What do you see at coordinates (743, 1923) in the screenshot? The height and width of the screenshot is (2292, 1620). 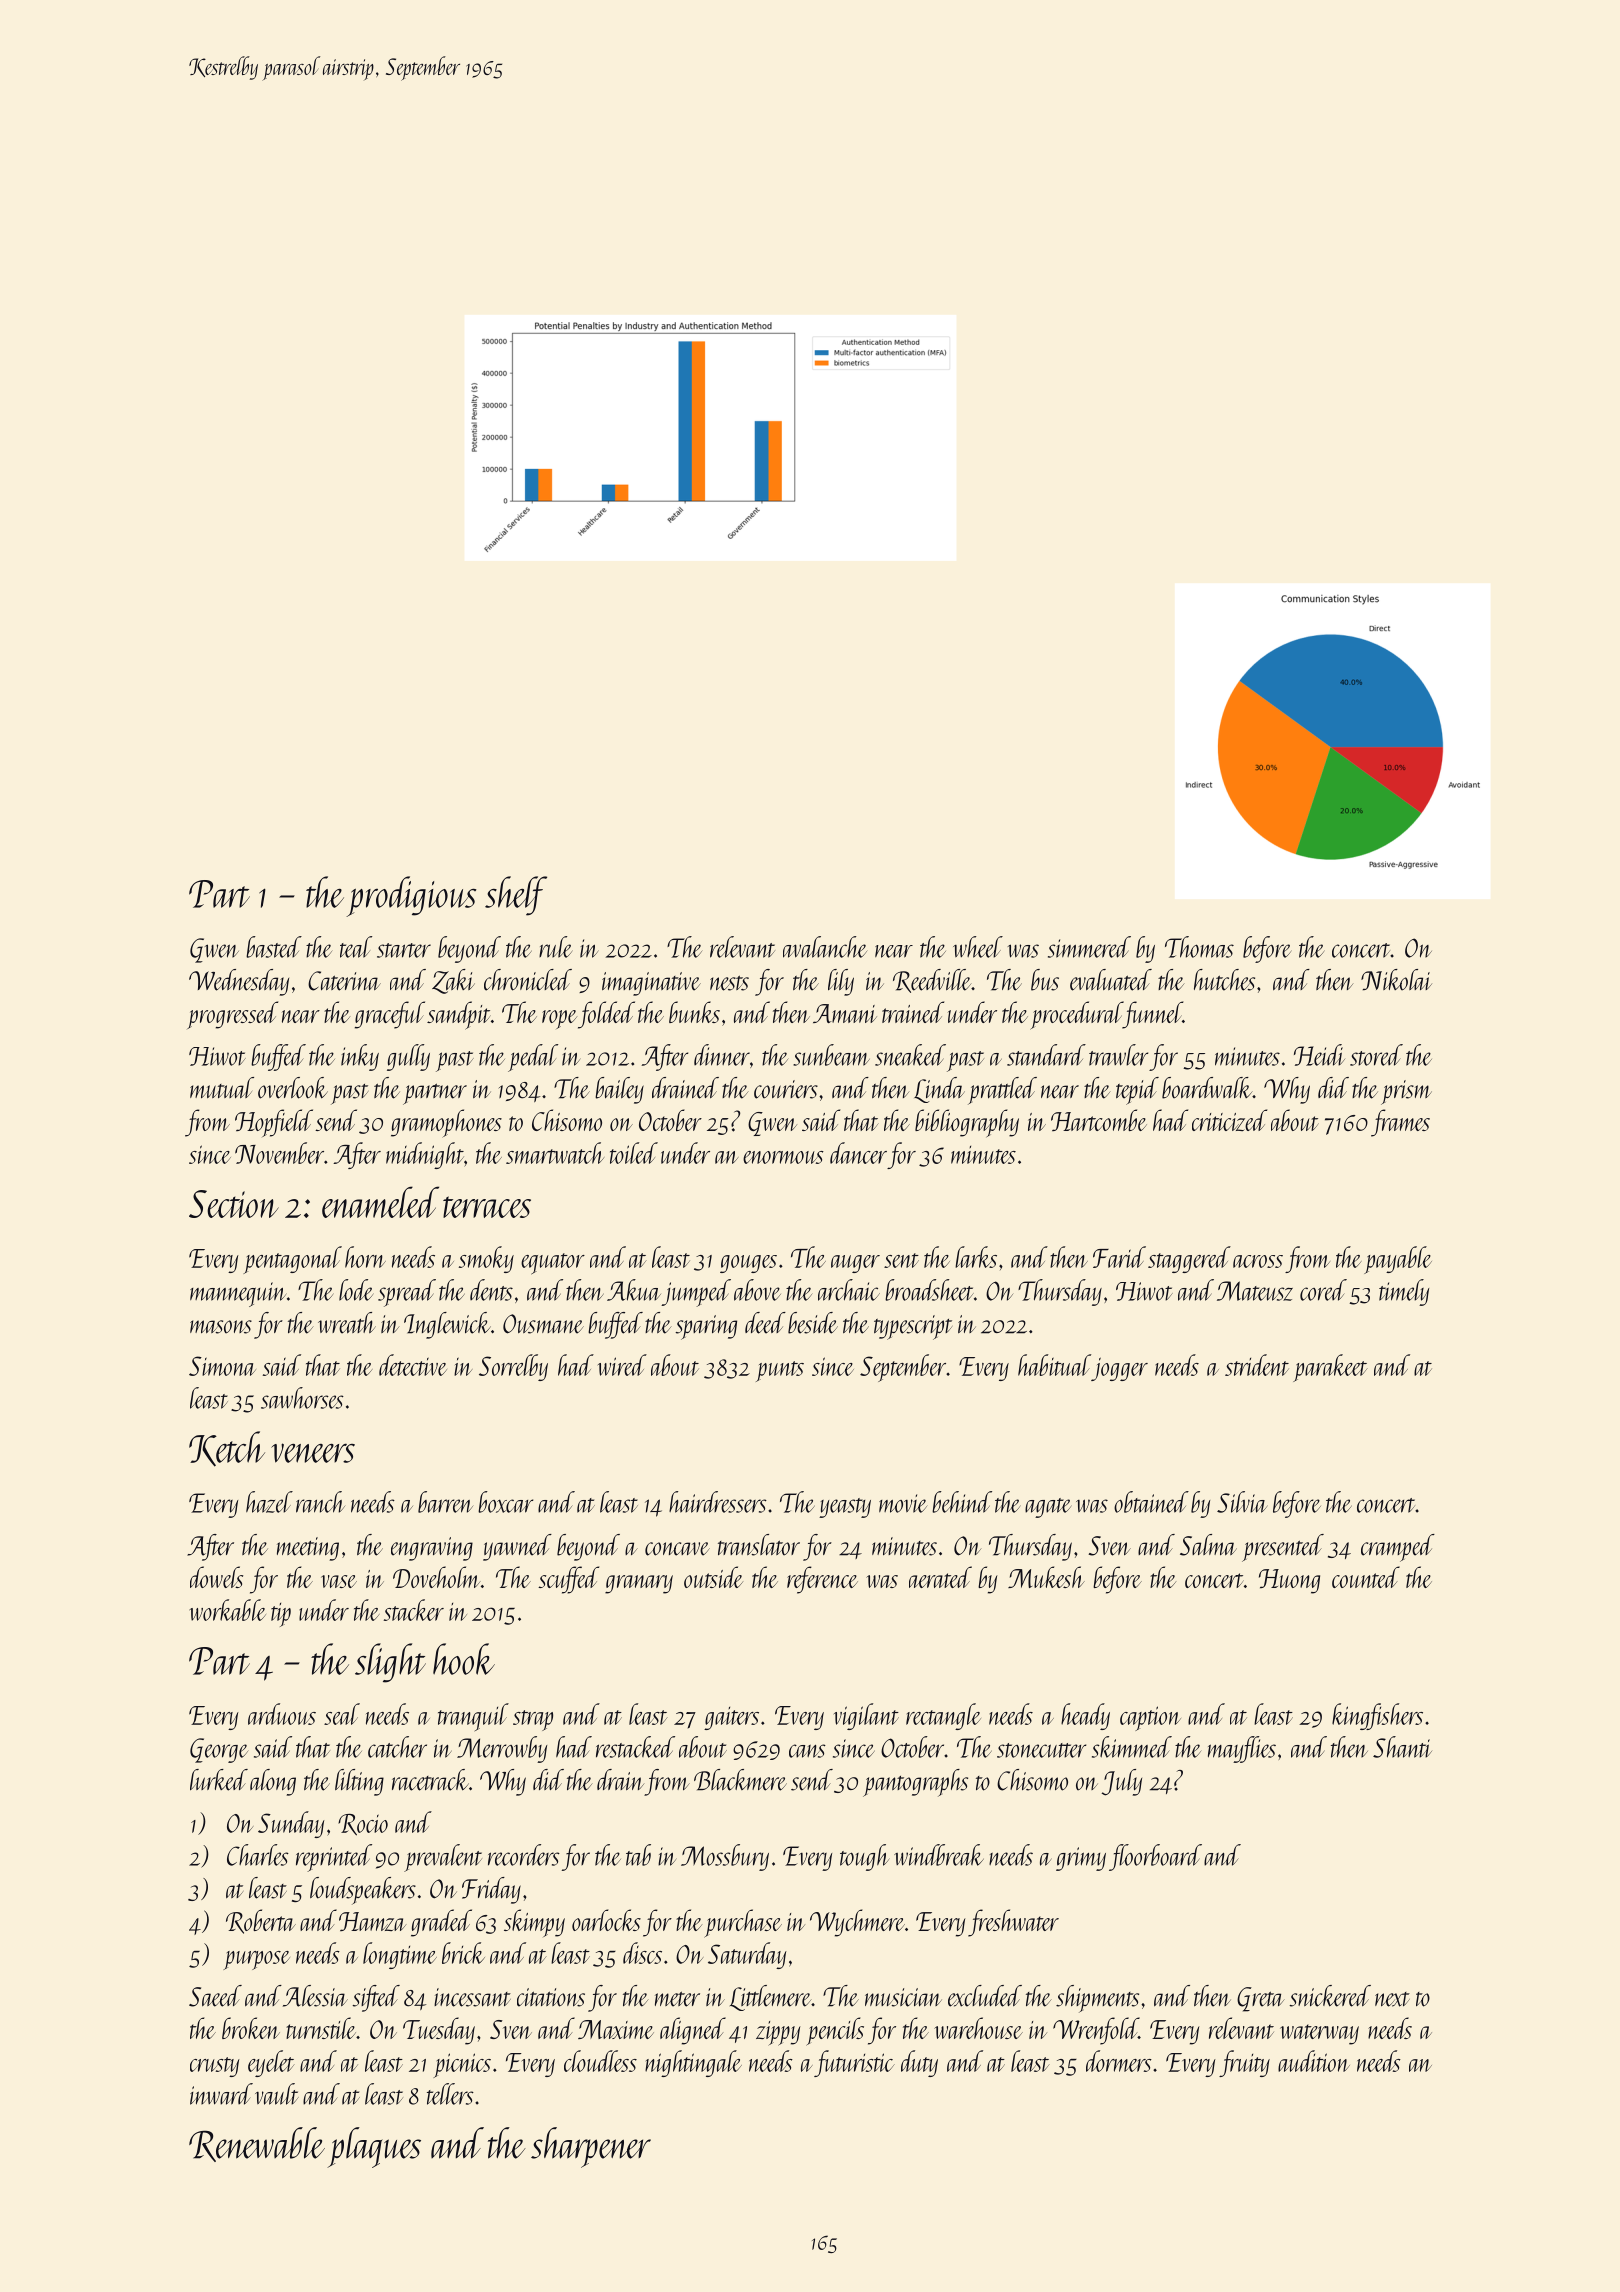 I see `purchase` at bounding box center [743, 1923].
